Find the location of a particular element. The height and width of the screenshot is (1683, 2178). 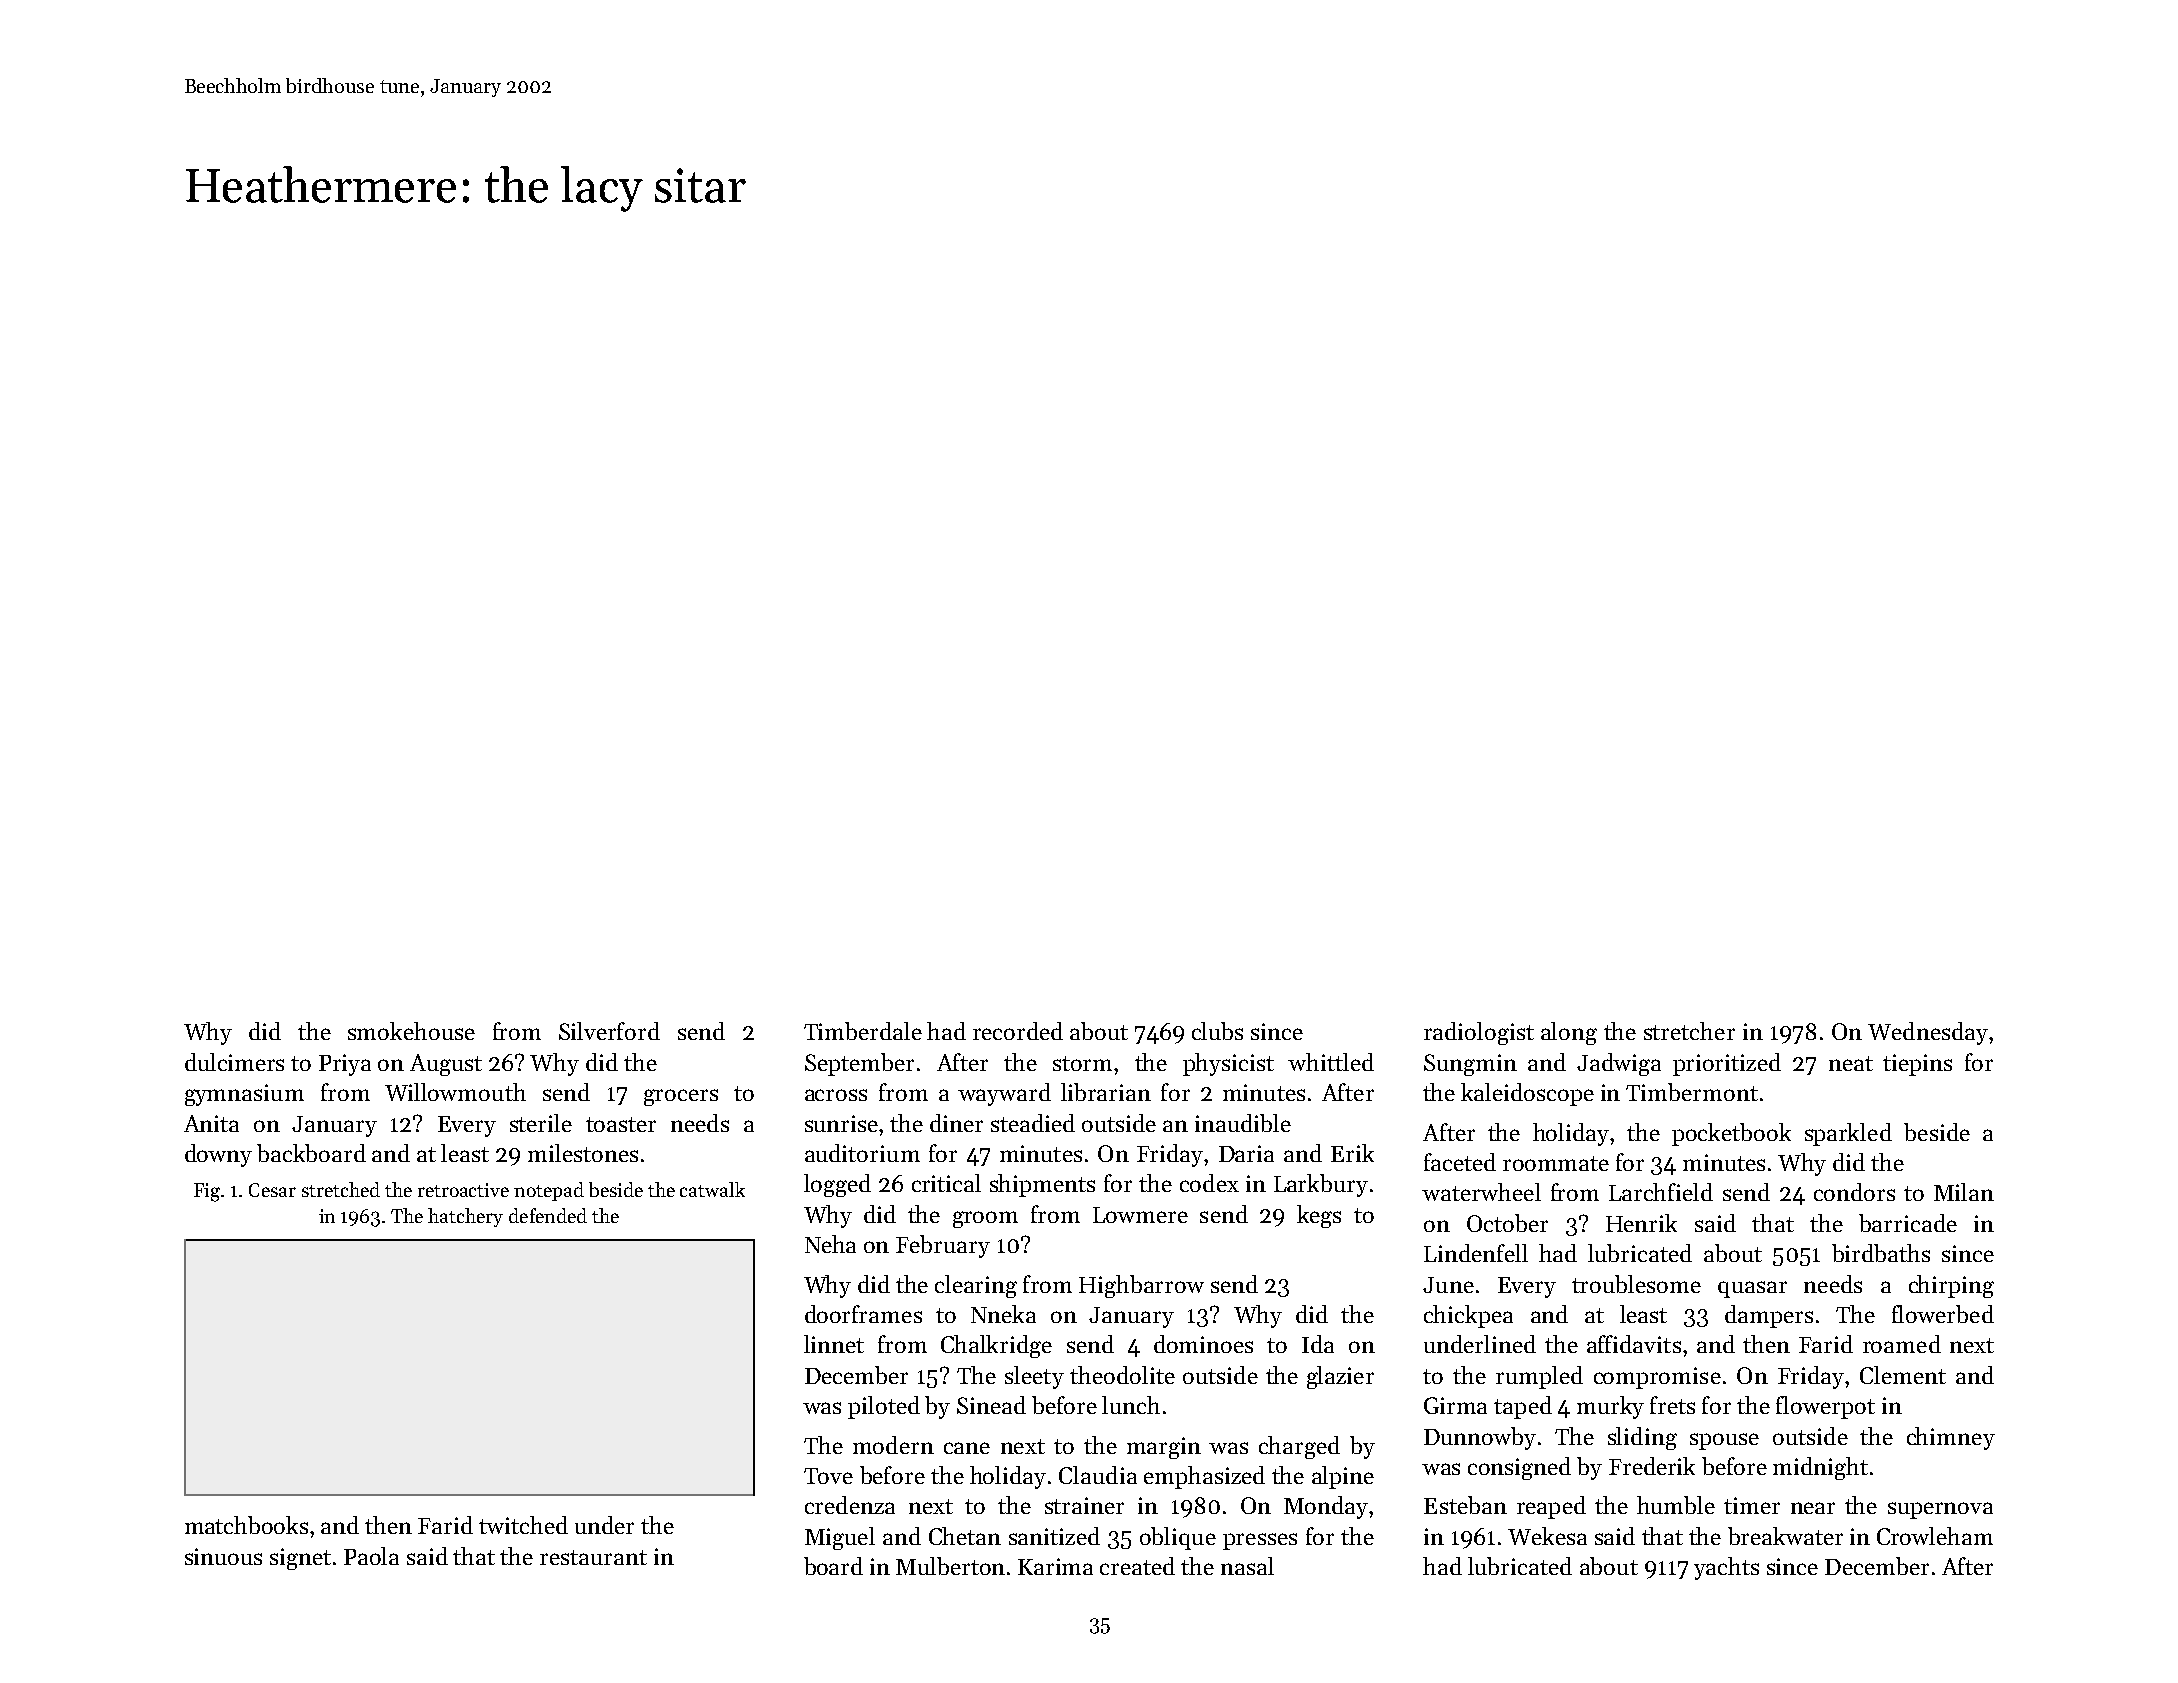

Henrik is located at coordinates (1641, 1223).
